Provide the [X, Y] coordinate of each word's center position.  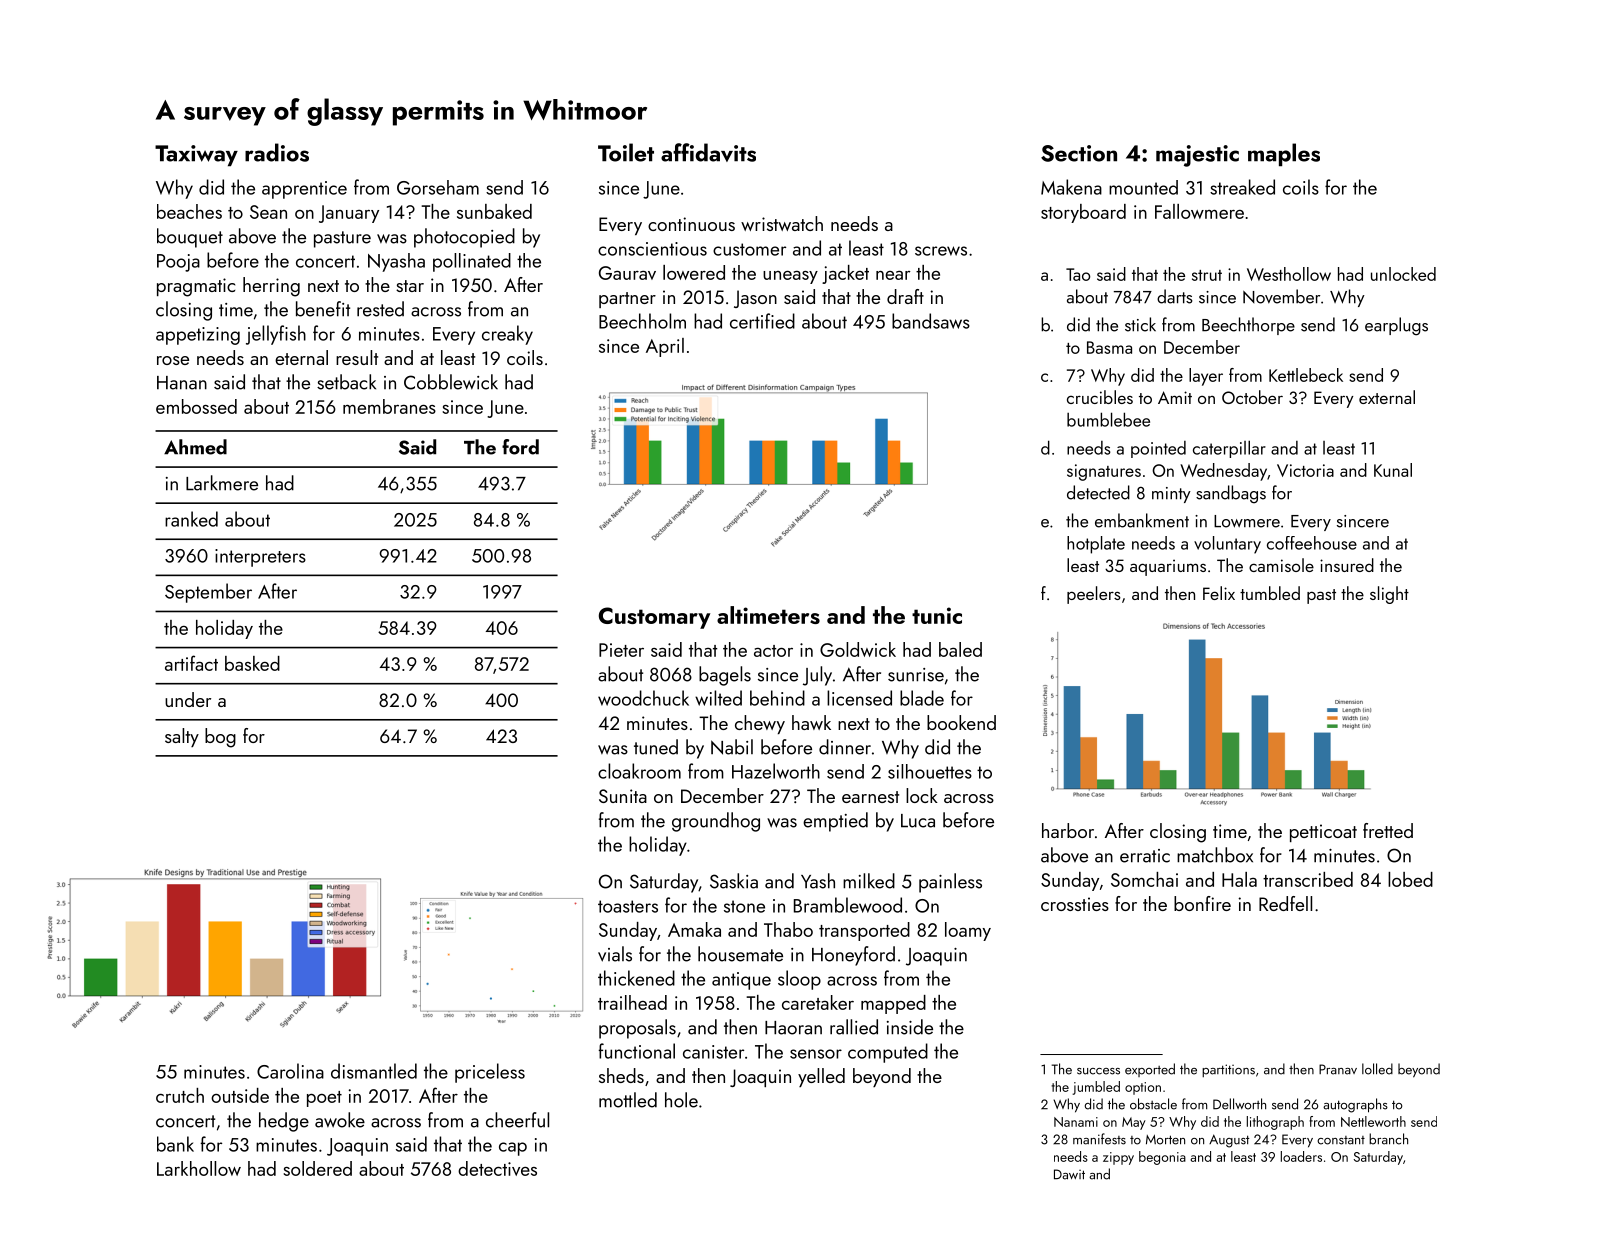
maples [1284, 154]
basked [252, 663]
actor [773, 651]
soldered [317, 1168]
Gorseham [438, 187]
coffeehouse [1312, 543]
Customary [654, 618]
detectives [497, 1168]
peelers [1094, 595]
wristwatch [782, 223]
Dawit [1069, 1174]
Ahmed [195, 447]
